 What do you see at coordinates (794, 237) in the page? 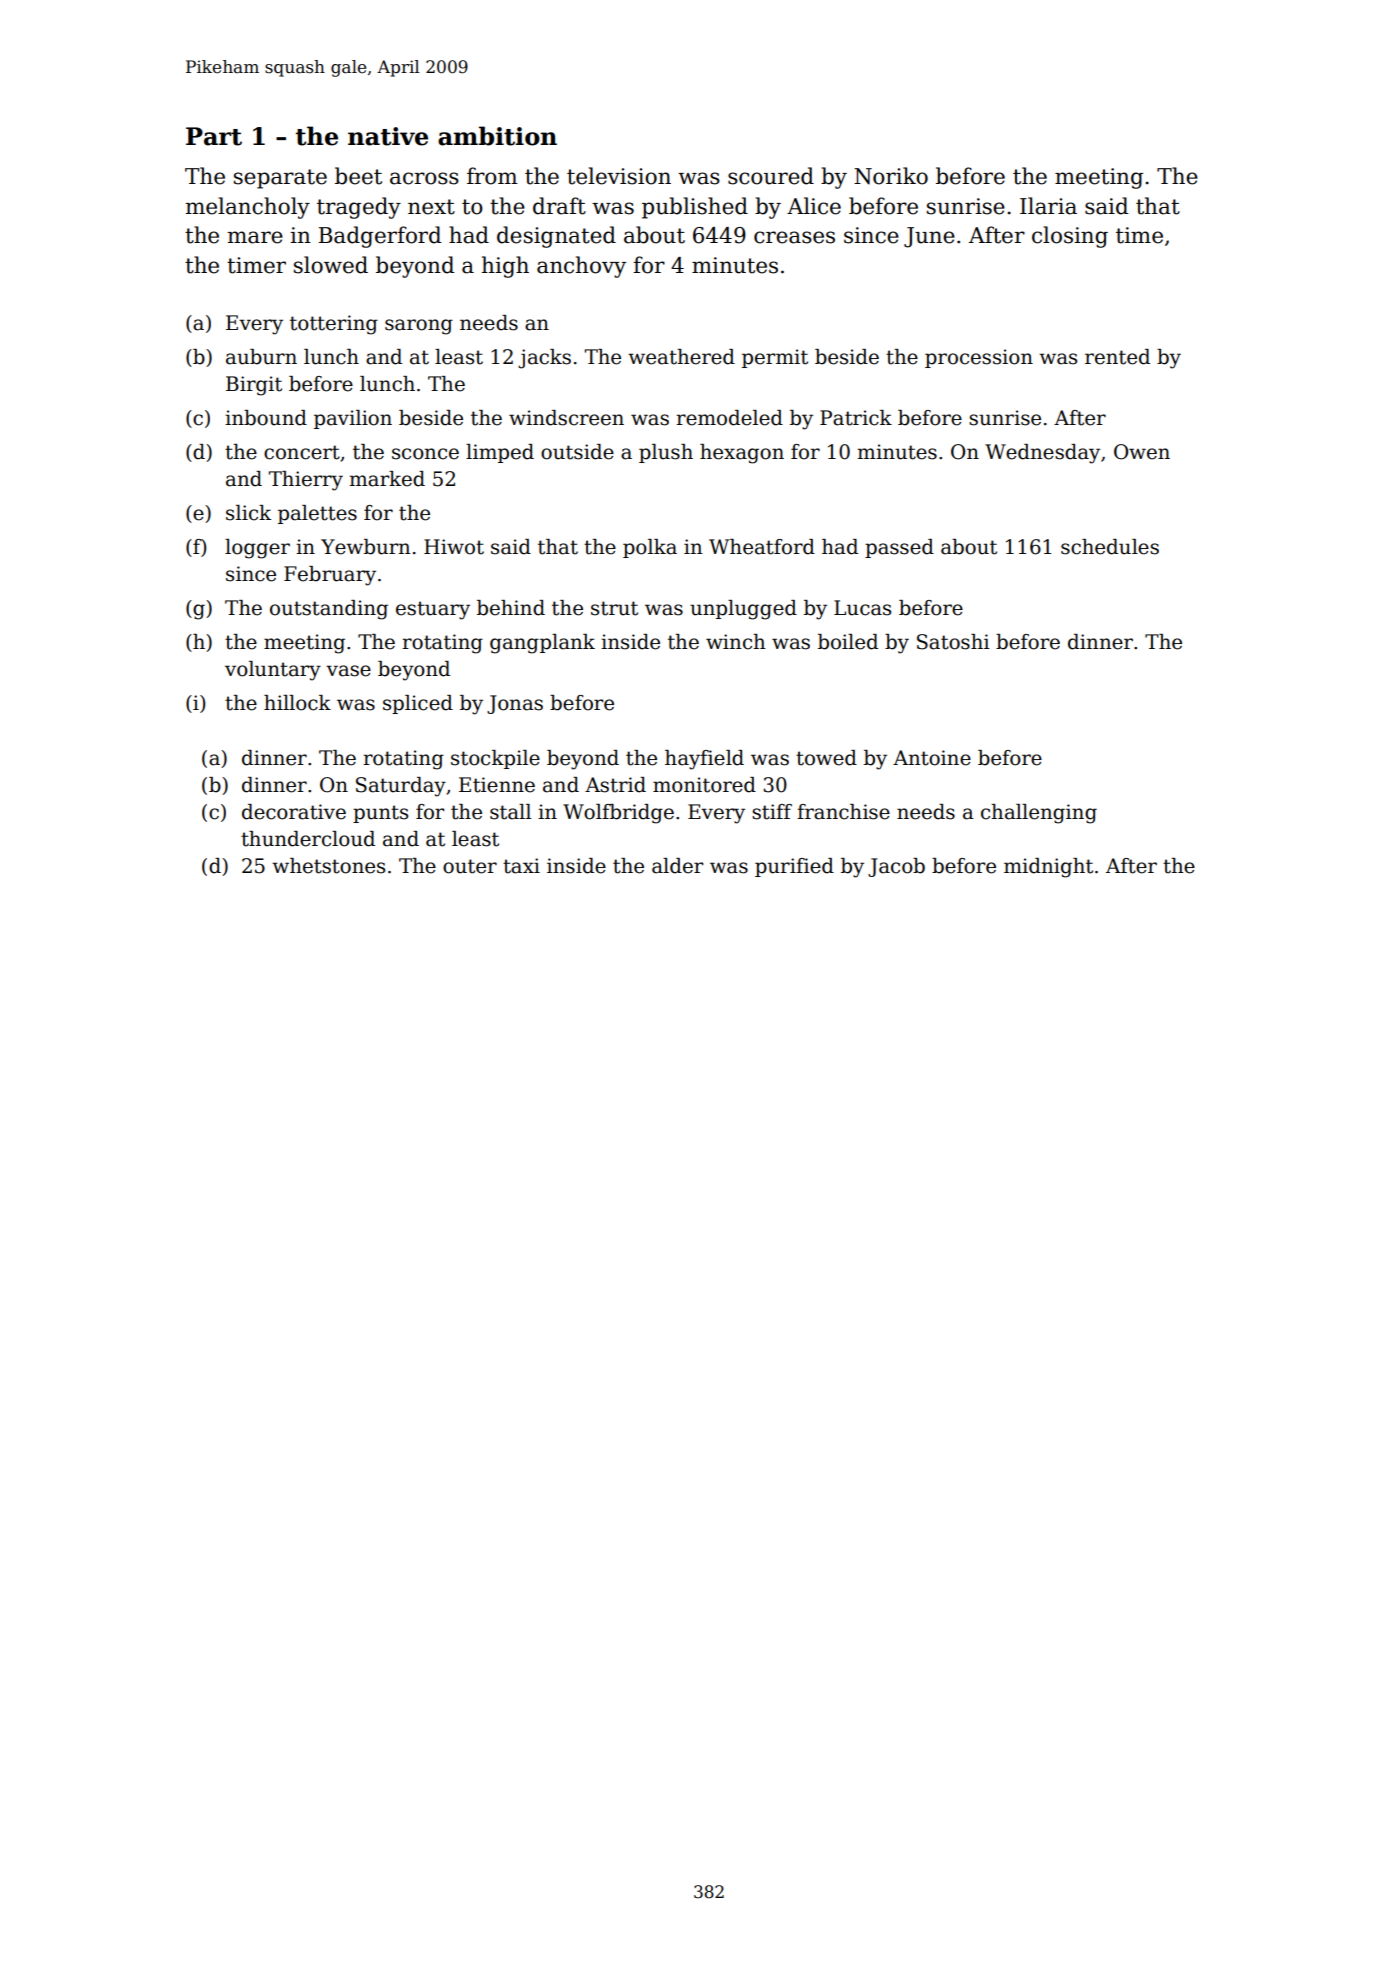
I see `creases` at bounding box center [794, 237].
